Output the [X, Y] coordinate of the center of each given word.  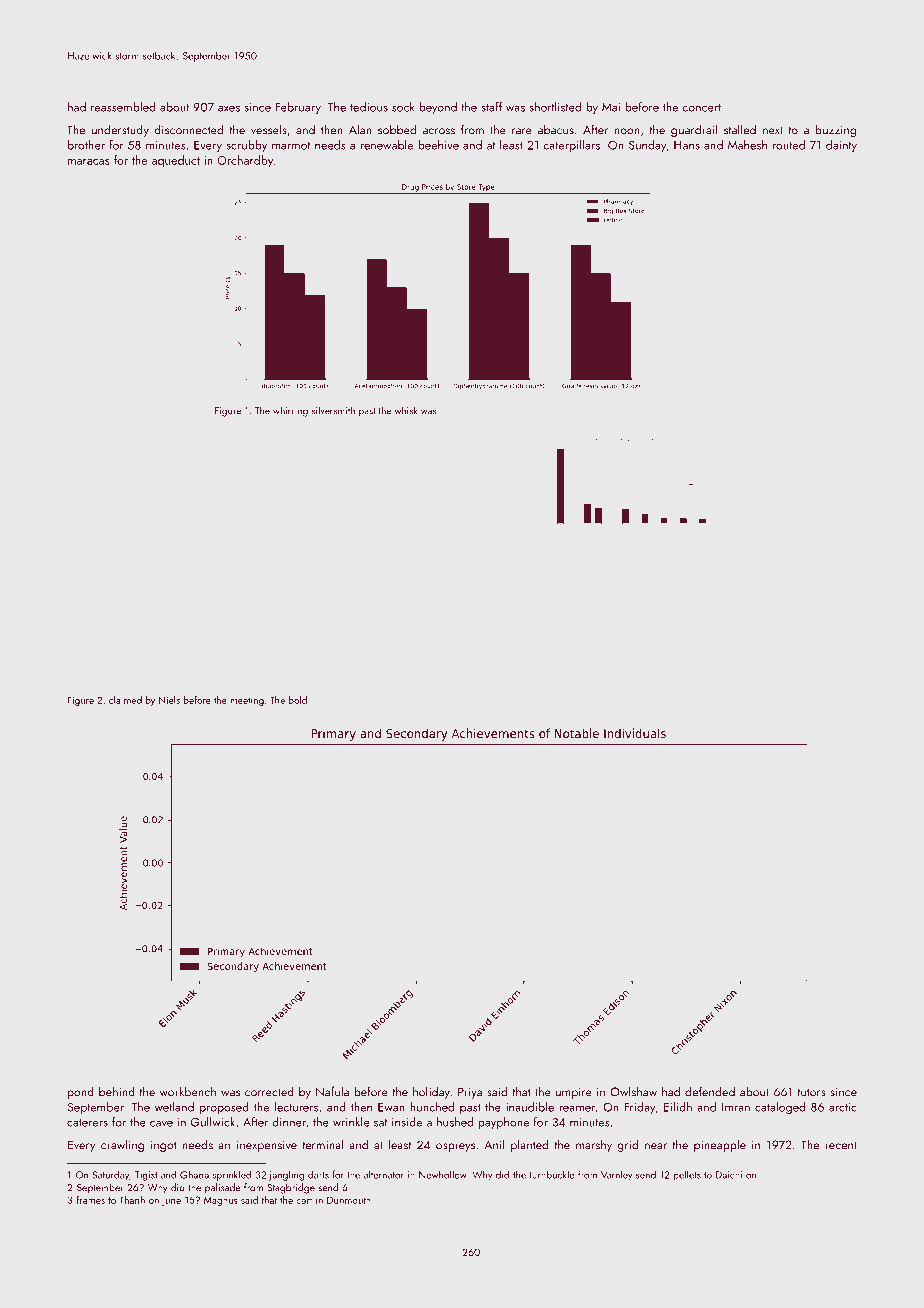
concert [701, 108]
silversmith [333, 410]
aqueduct [176, 161]
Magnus [221, 1201]
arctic [843, 1107]
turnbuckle [551, 1174]
